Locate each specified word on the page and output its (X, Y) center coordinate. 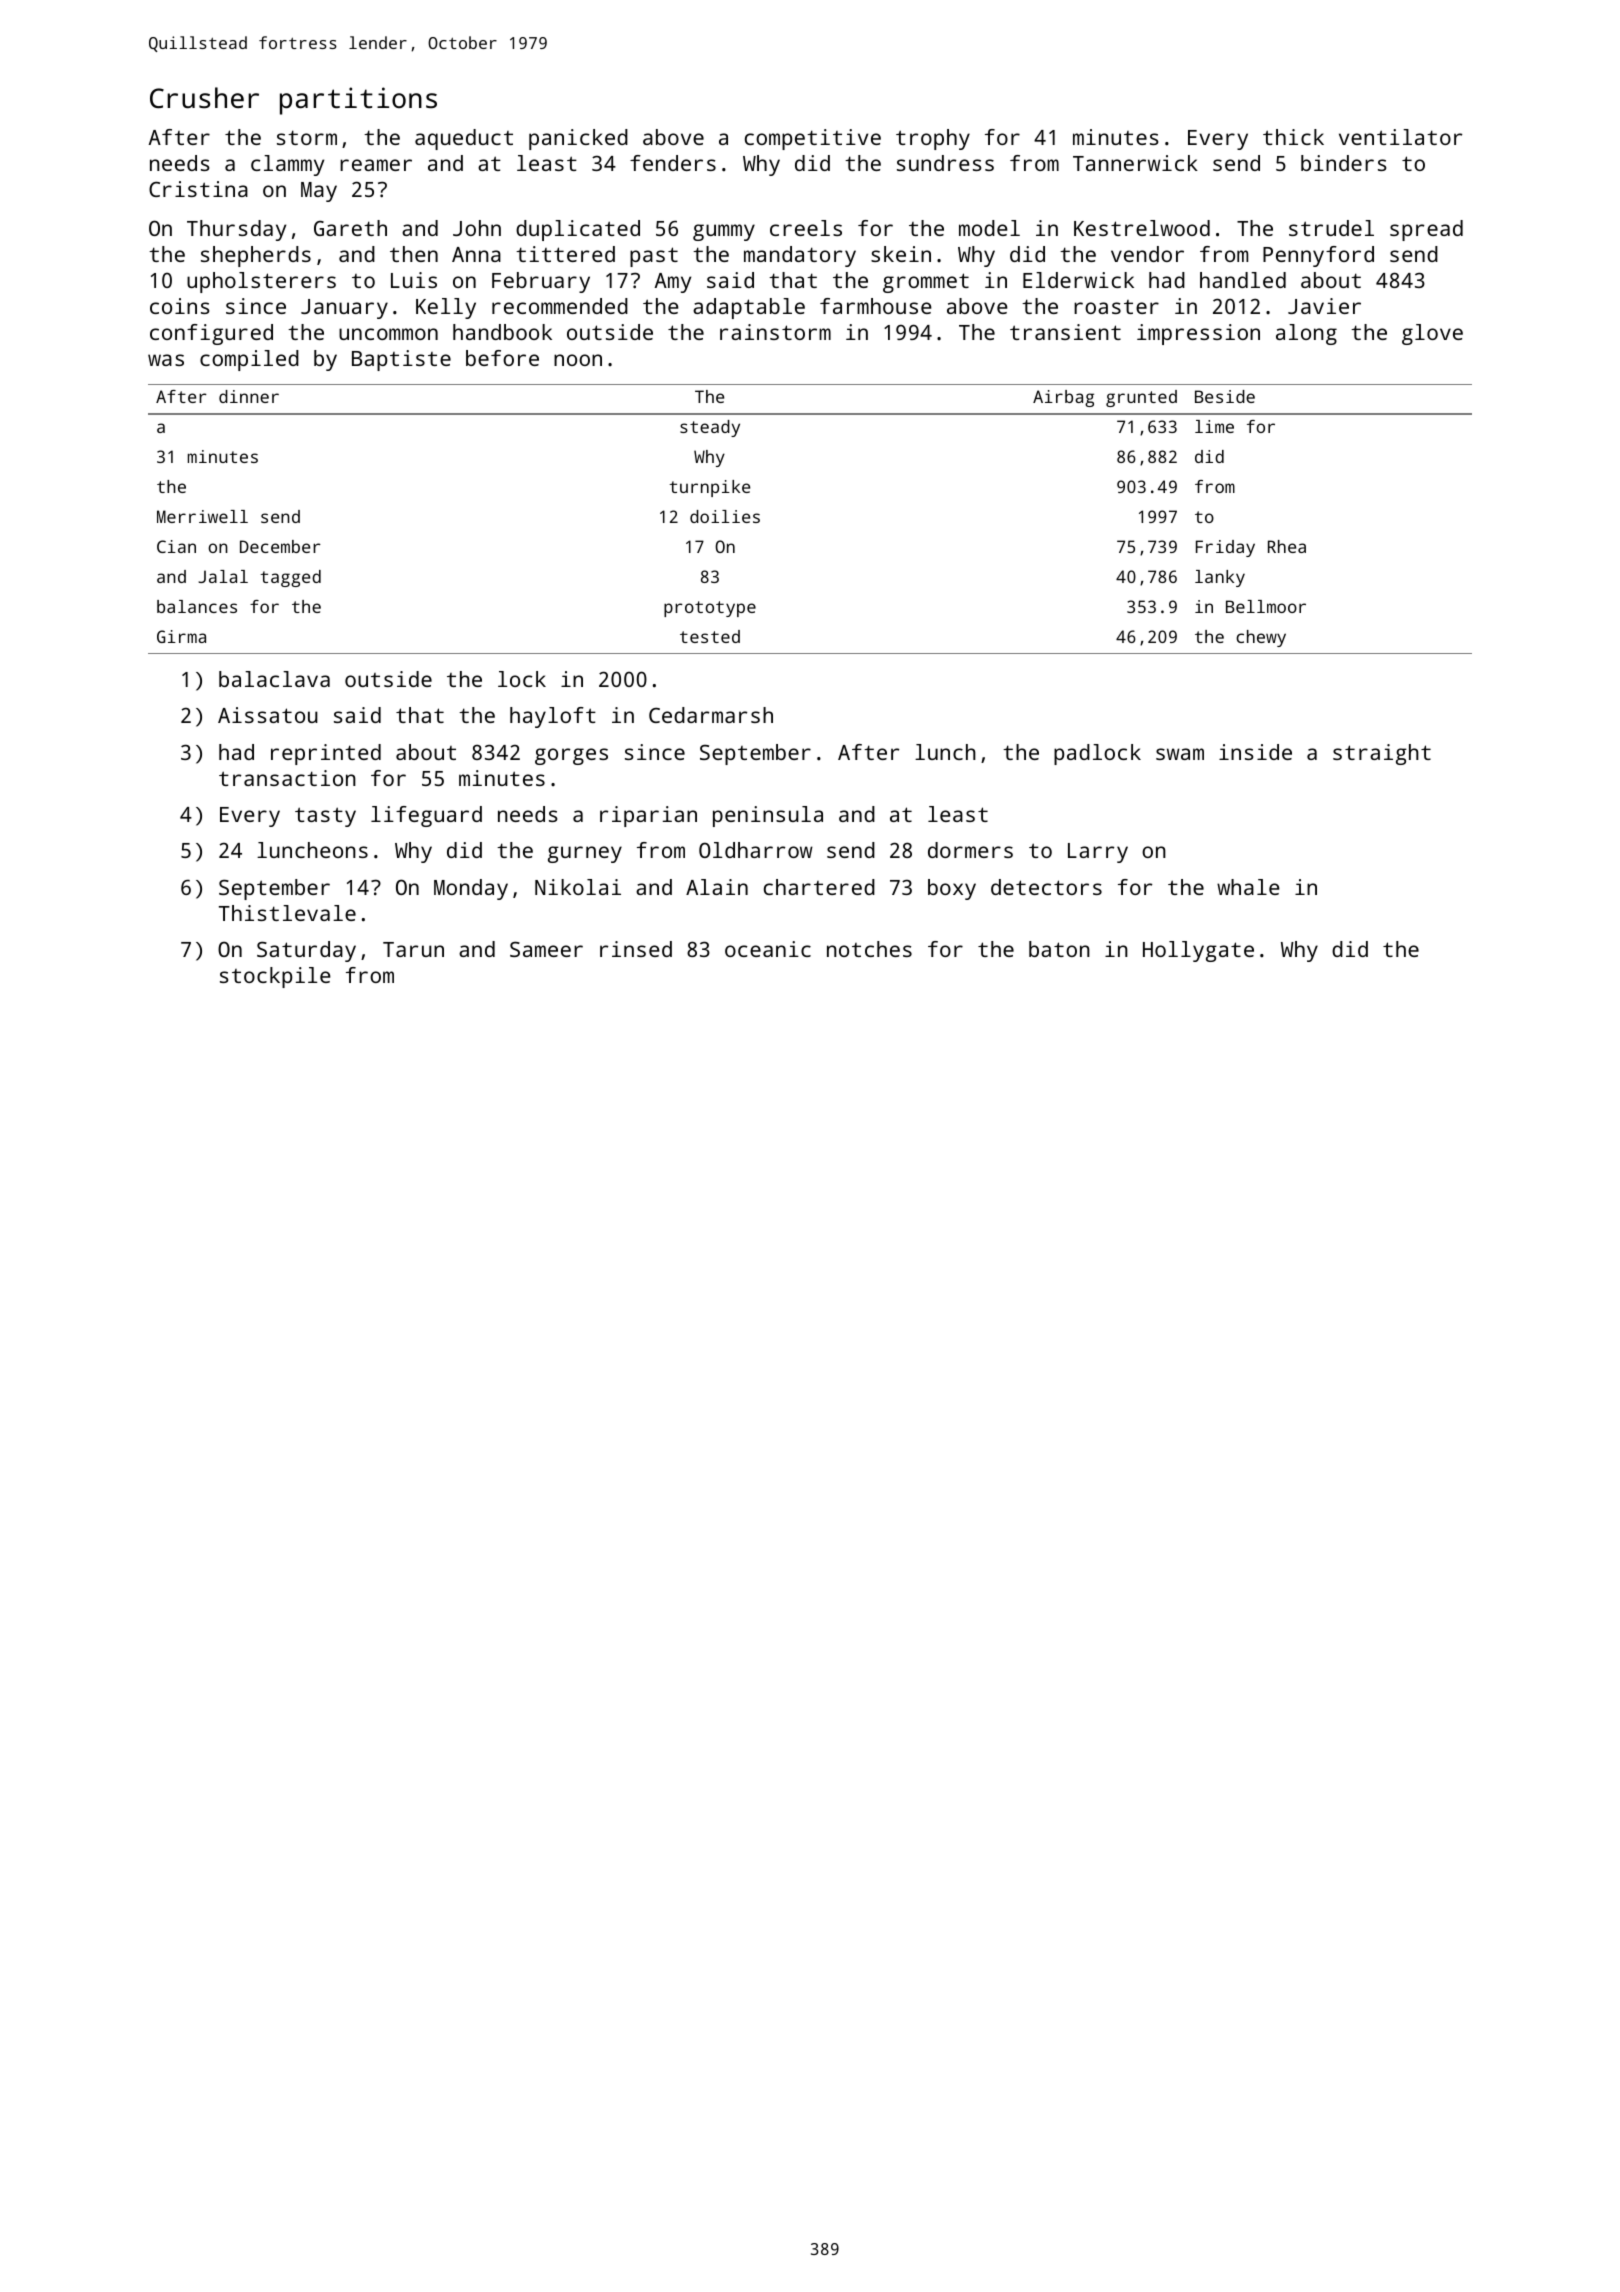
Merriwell (202, 516)
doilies (725, 516)
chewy (1261, 638)
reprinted (326, 754)
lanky (1220, 578)
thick (1293, 137)
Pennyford (1318, 256)
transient (1065, 332)
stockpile (275, 977)
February (541, 282)
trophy (933, 139)
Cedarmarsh (711, 715)
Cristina (198, 189)
